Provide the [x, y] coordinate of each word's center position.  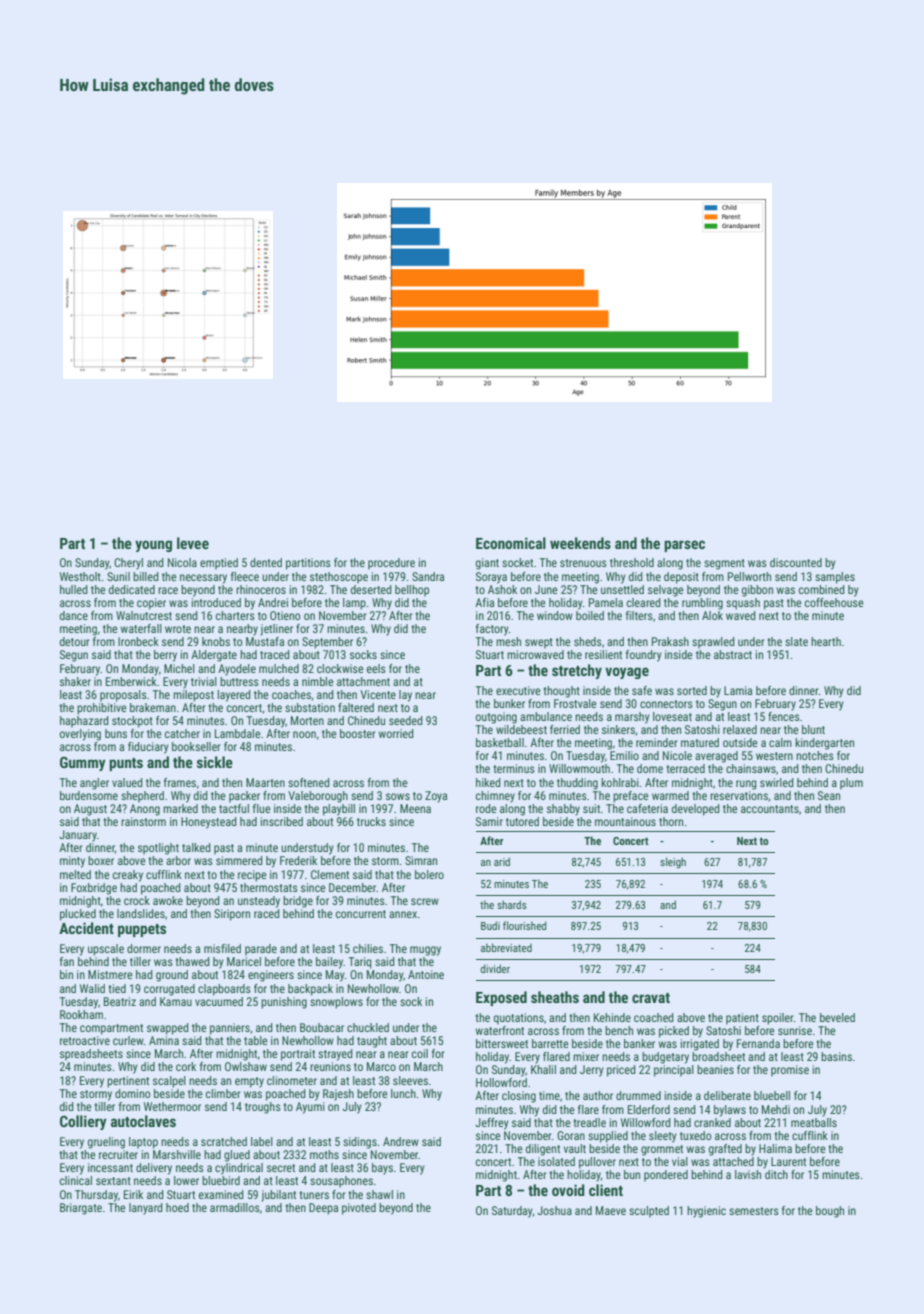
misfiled [222, 948]
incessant [110, 1167]
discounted [796, 562]
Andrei [273, 602]
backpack [310, 990]
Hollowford [501, 1082]
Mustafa [265, 641]
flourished [524, 925]
